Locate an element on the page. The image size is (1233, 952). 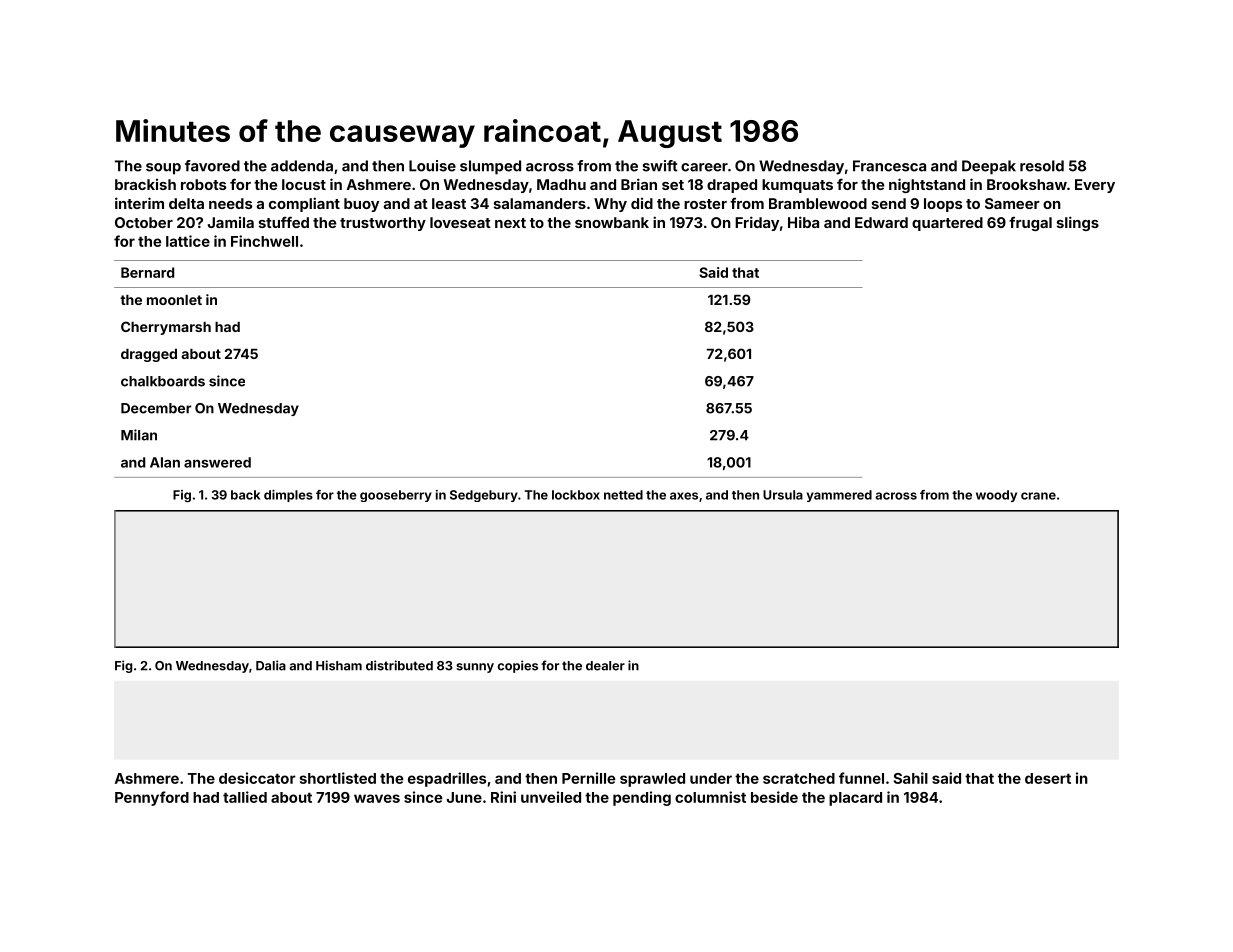
axes is located at coordinates (684, 496).
